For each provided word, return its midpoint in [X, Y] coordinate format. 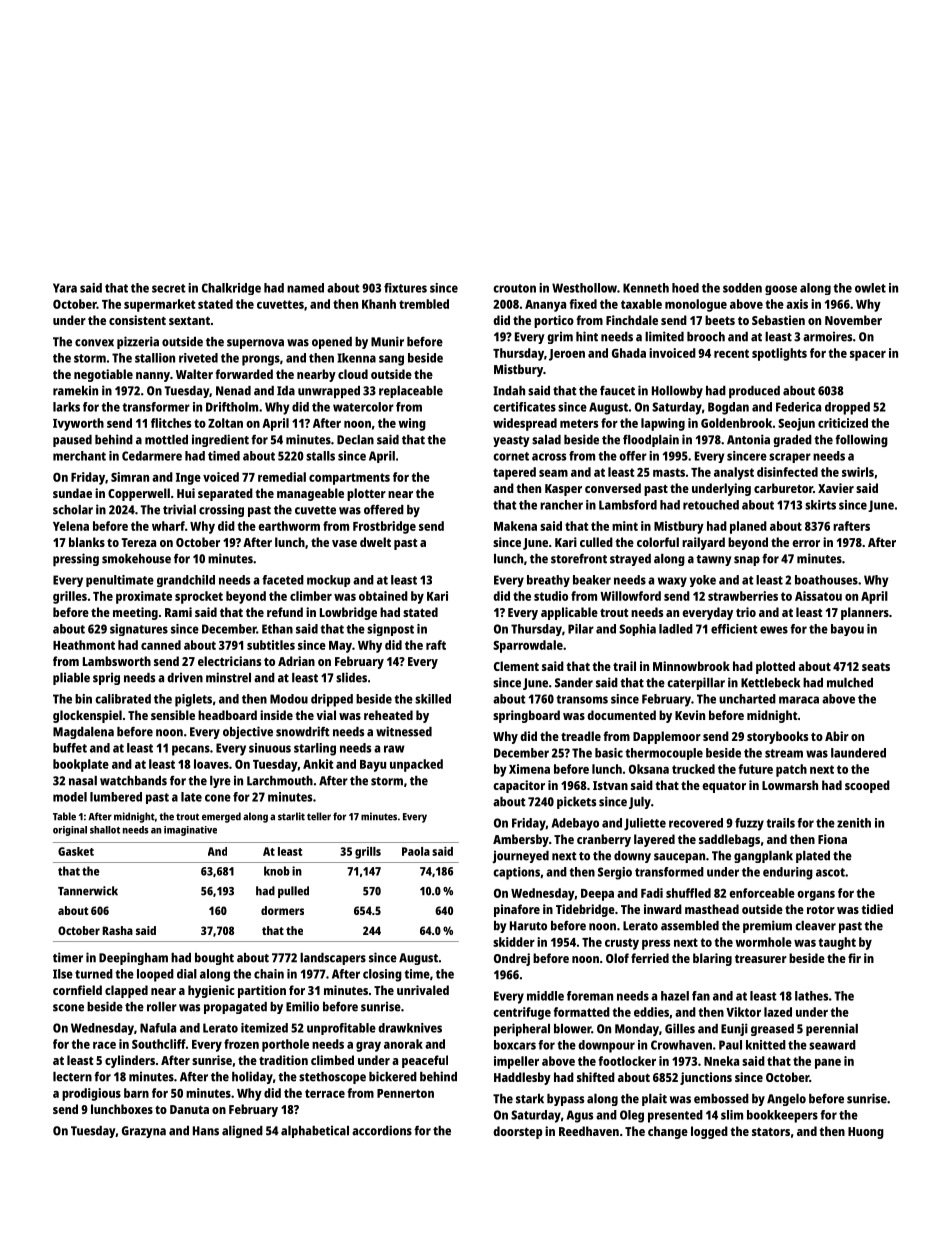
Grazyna [144, 1132]
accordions [382, 1130]
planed [748, 527]
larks [66, 407]
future [756, 769]
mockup [328, 581]
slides [351, 677]
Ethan [277, 629]
